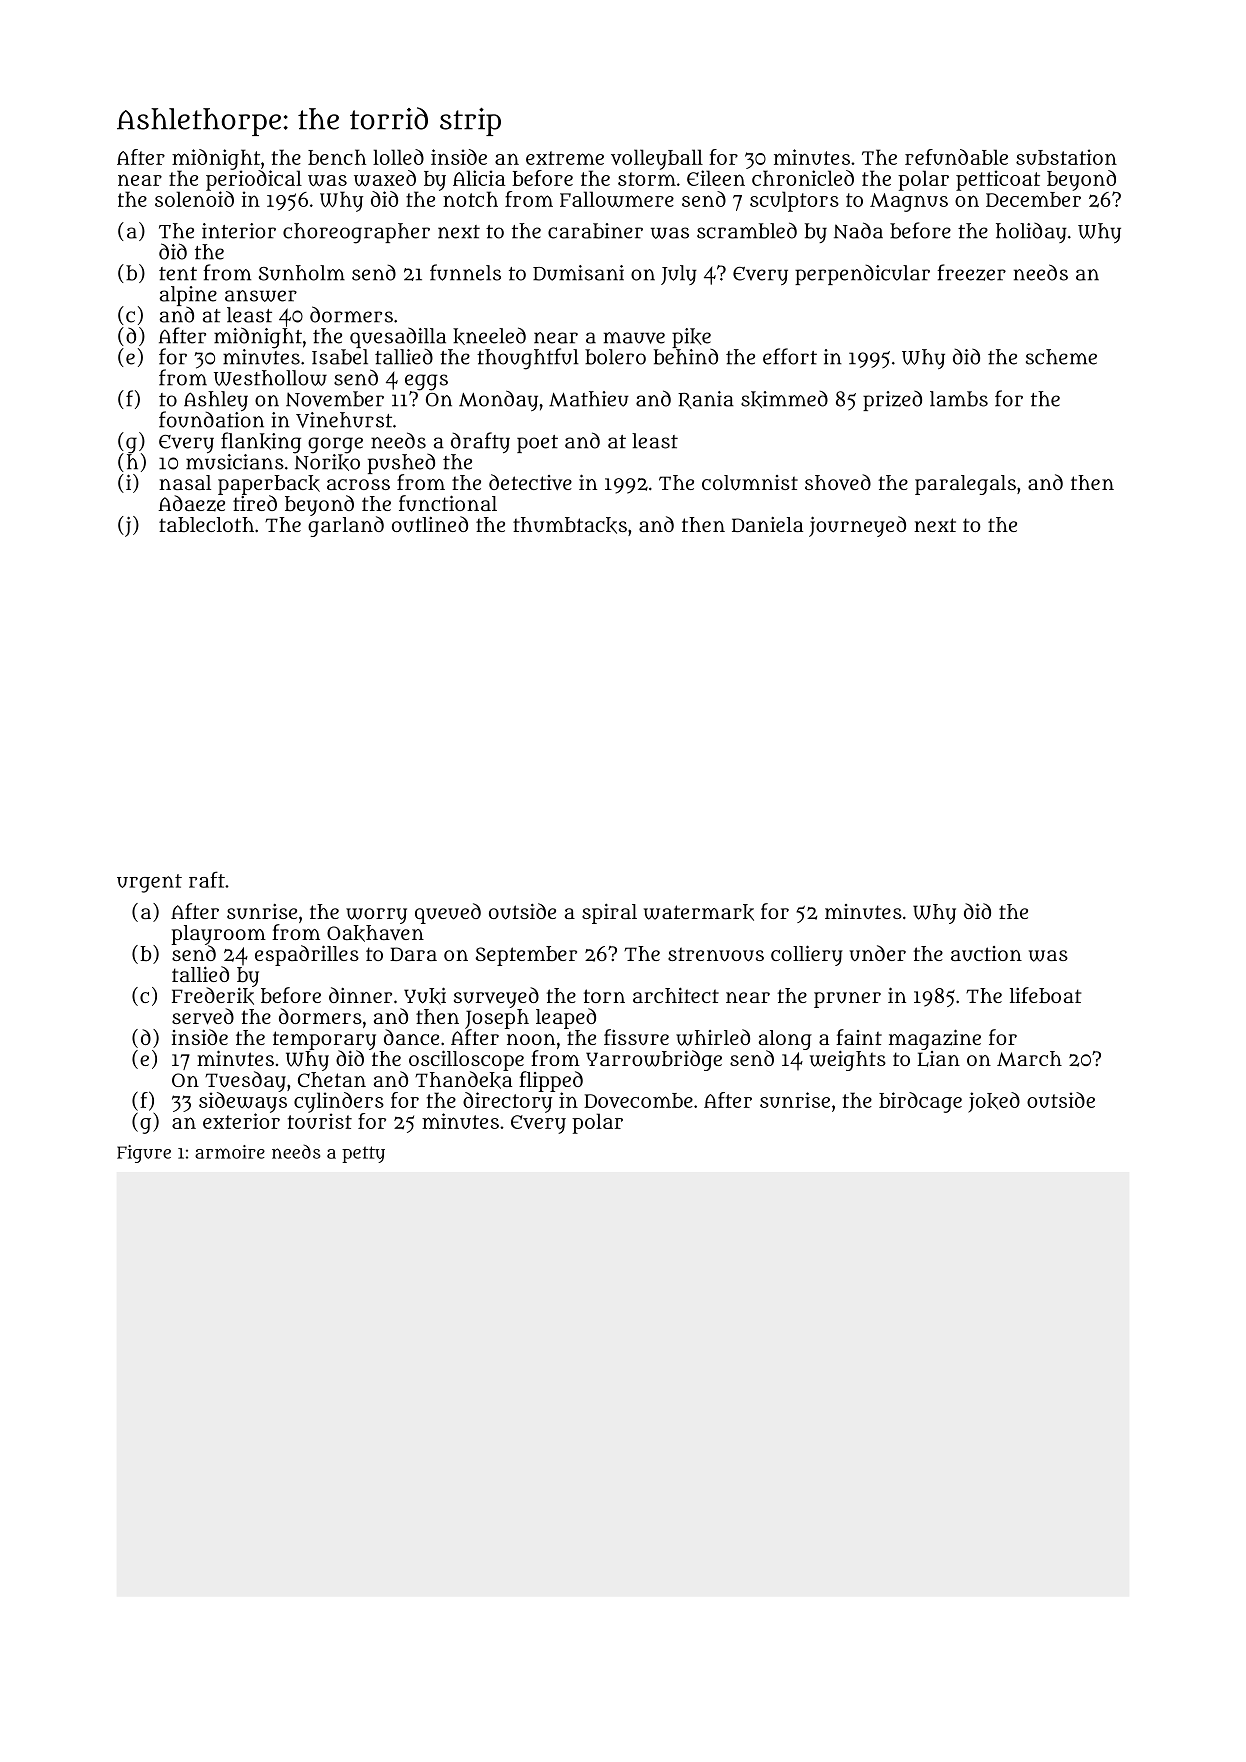 This screenshot has height=1762, width=1246. Describe the element at coordinates (194, 199) in the screenshot. I see `solenoid` at that location.
